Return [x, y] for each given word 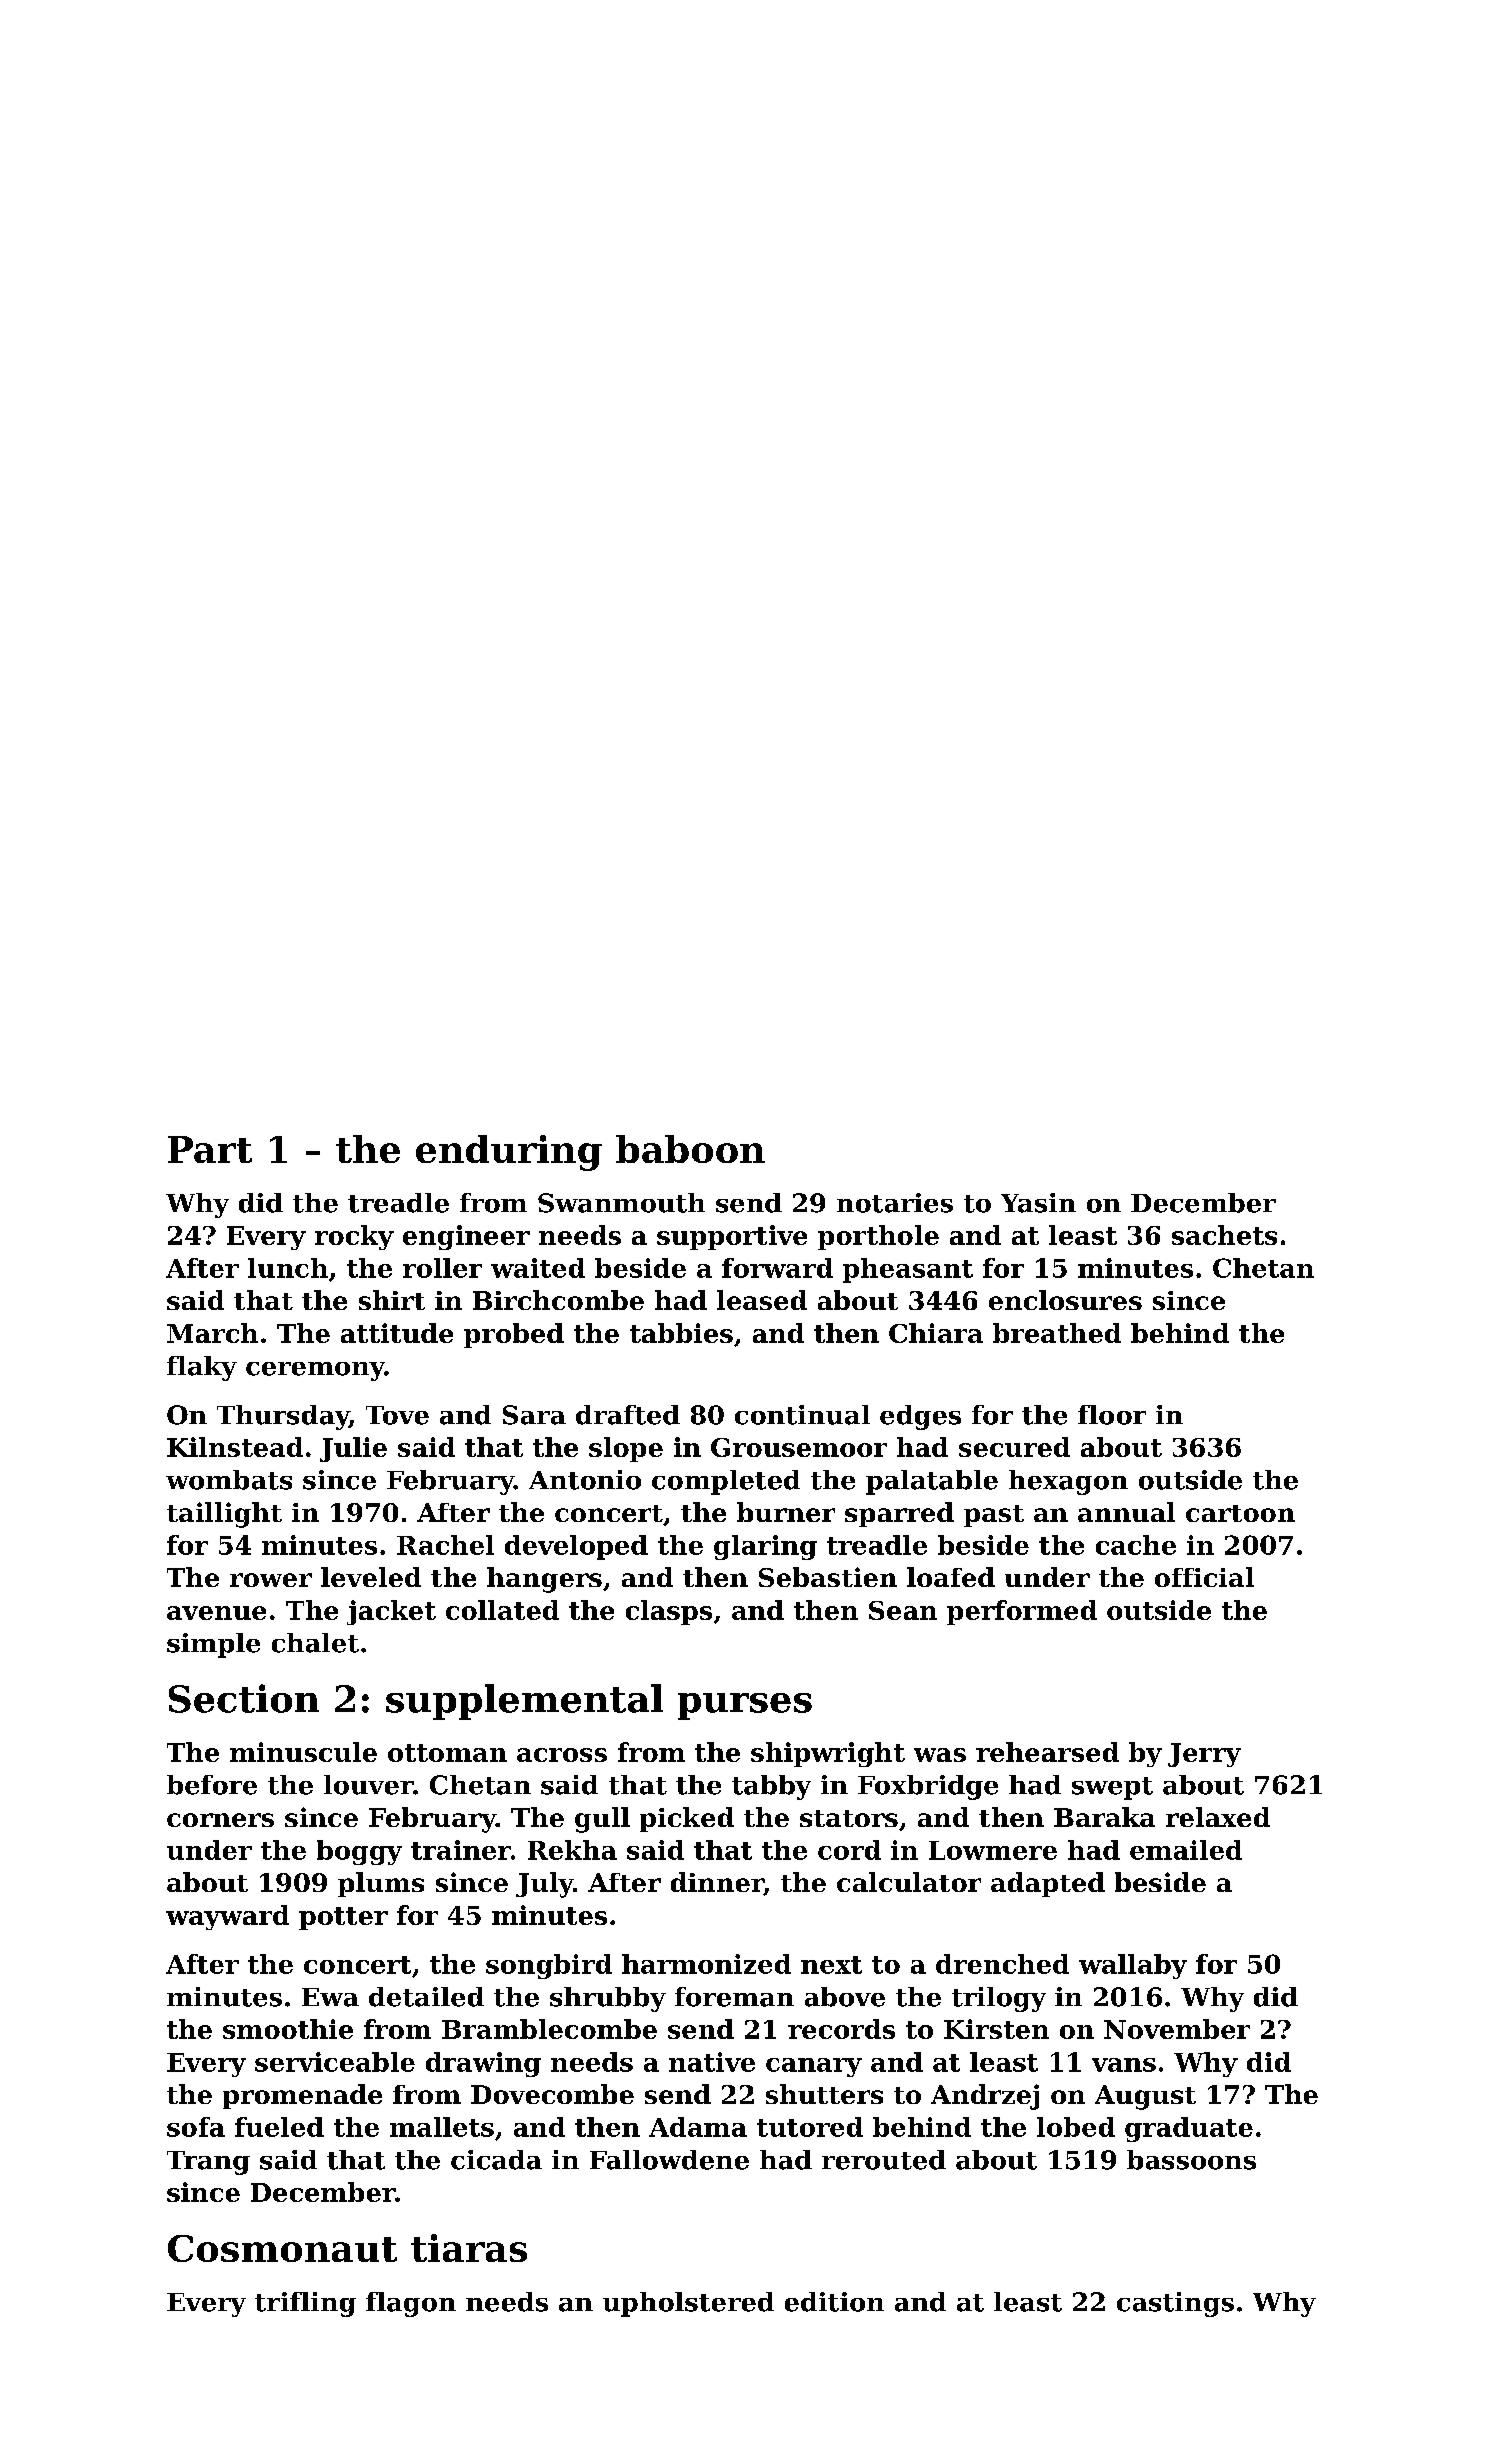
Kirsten [996, 2029]
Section [244, 1698]
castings [1175, 2304]
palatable [932, 1482]
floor [1112, 1415]
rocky [354, 1237]
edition [834, 2302]
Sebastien [828, 1577]
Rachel [445, 1545]
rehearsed [1047, 1752]
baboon [690, 1149]
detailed [426, 1997]
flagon [411, 2304]
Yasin [1038, 1203]
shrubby [608, 1999]
